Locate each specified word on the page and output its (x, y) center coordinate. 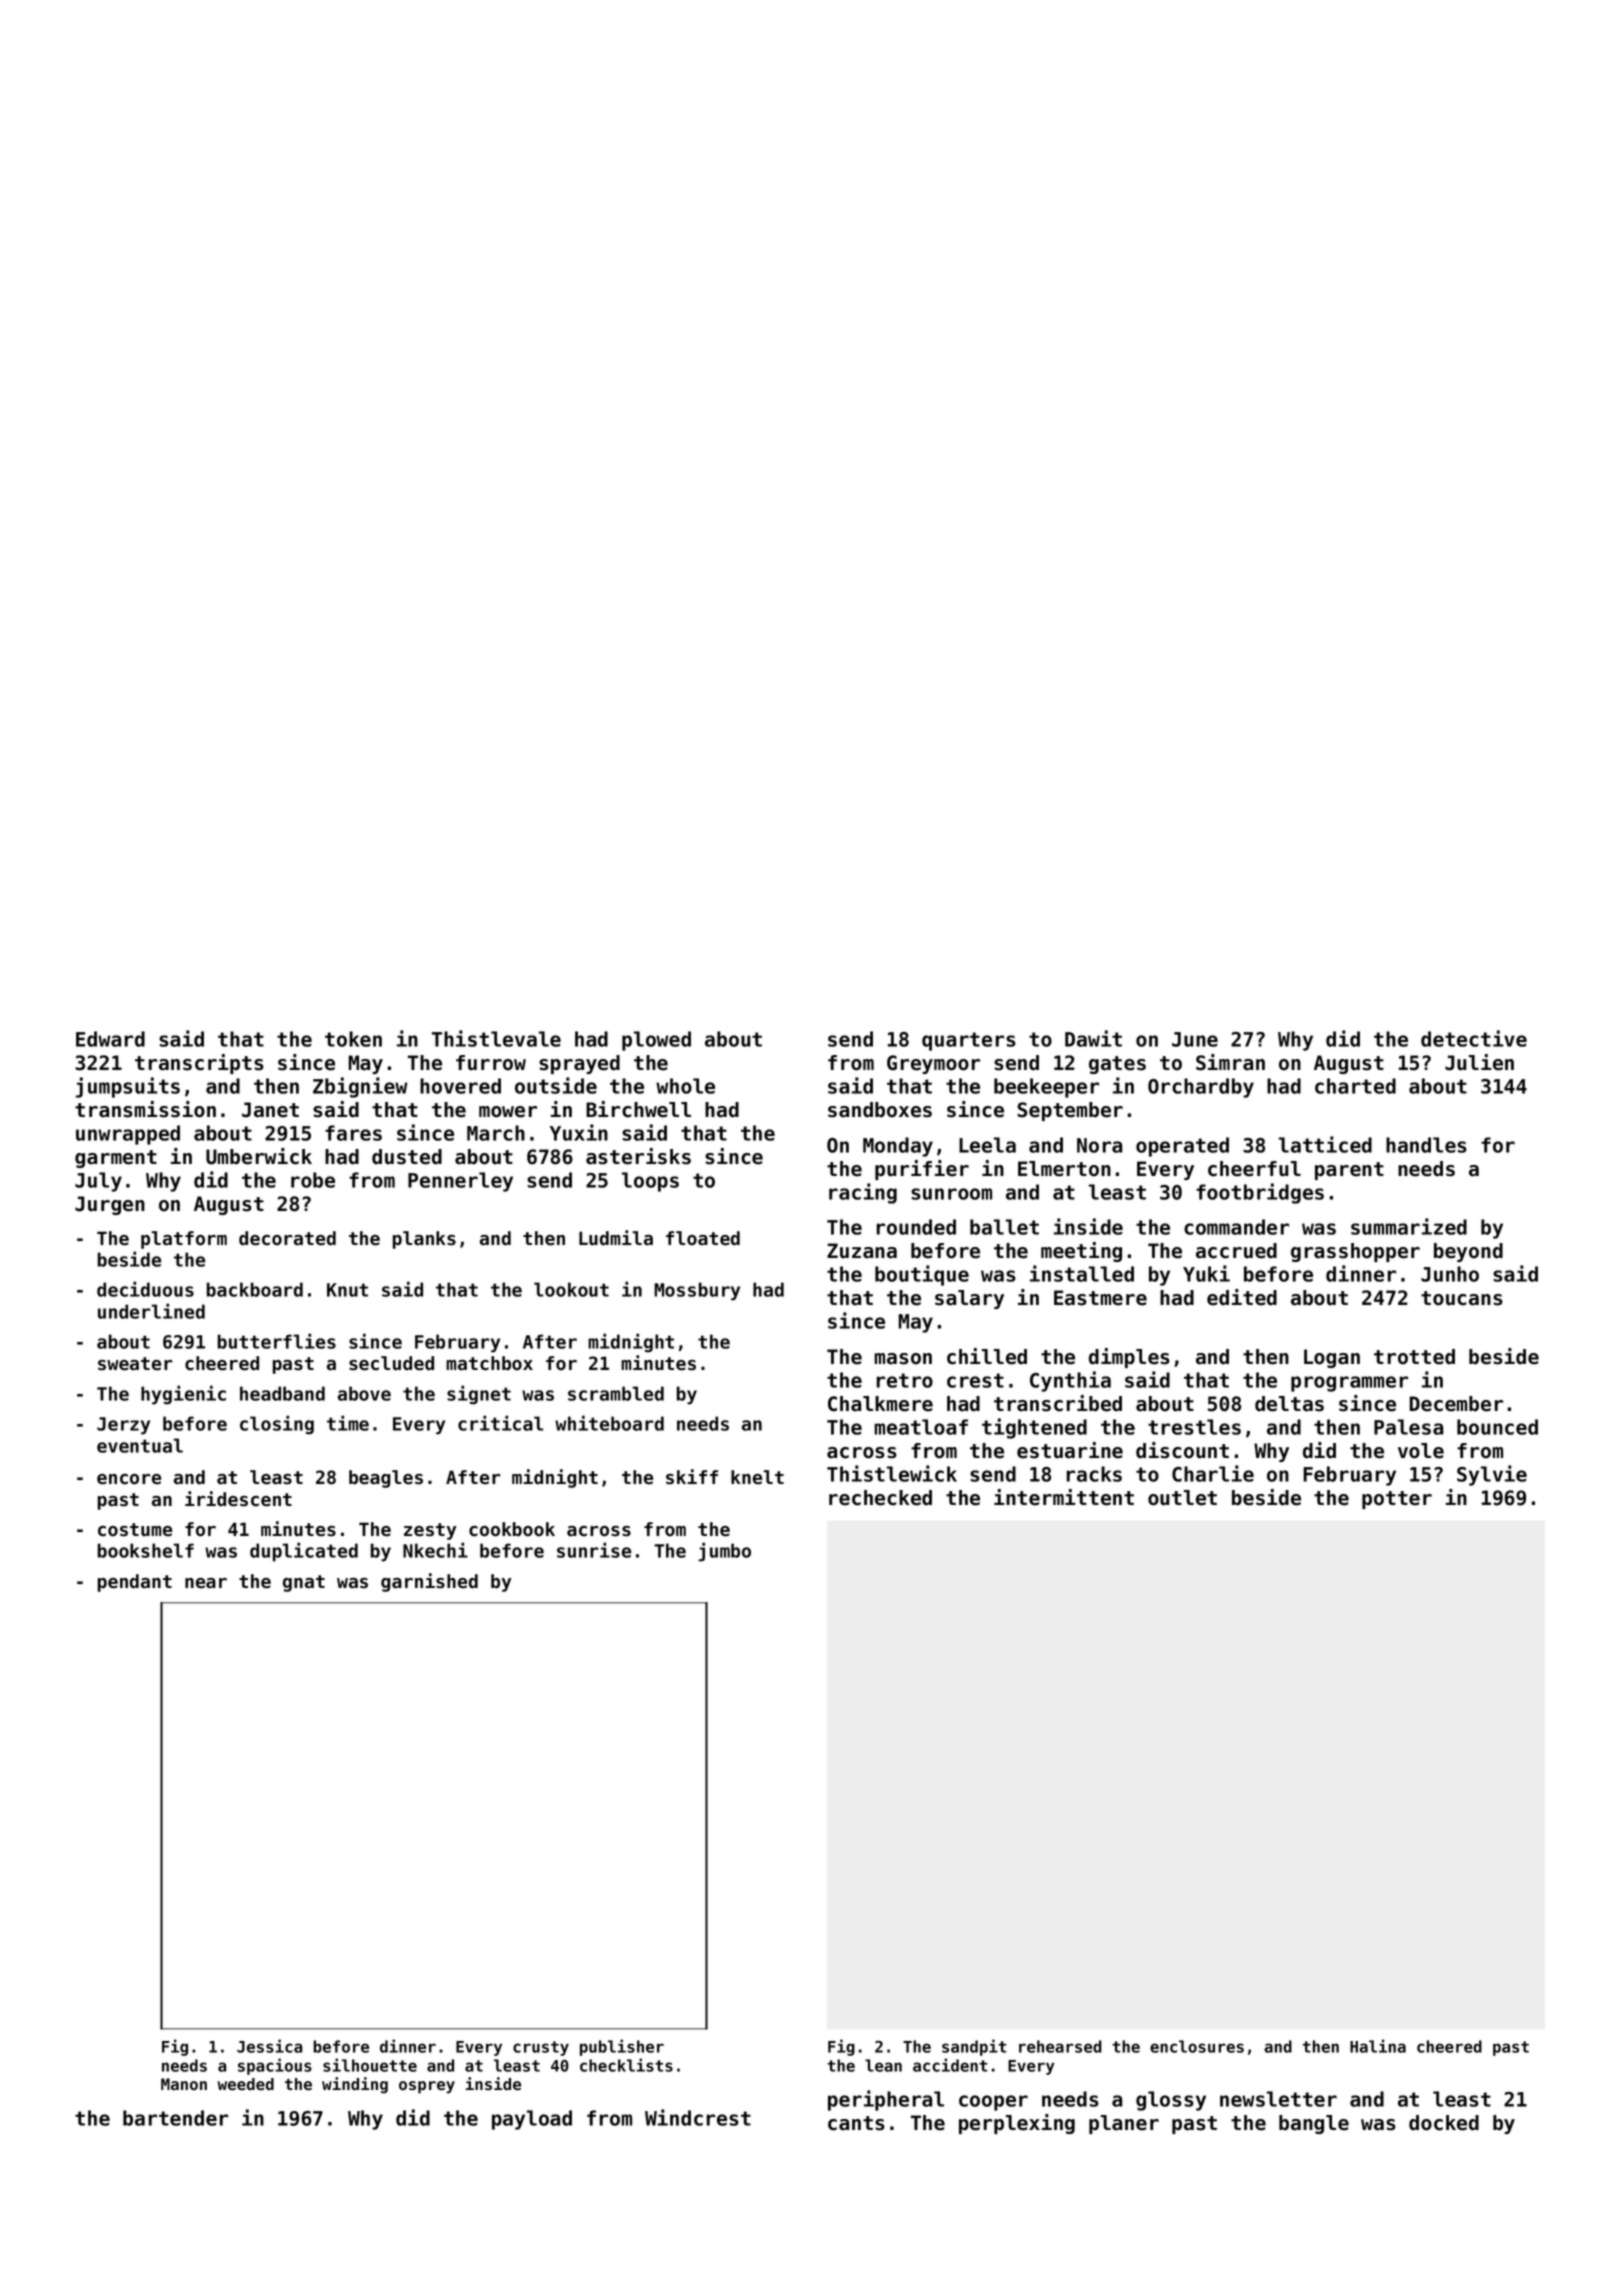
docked (1444, 2123)
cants (856, 2123)
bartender (175, 2118)
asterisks (638, 1156)
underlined (151, 1311)
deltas (1289, 1404)
